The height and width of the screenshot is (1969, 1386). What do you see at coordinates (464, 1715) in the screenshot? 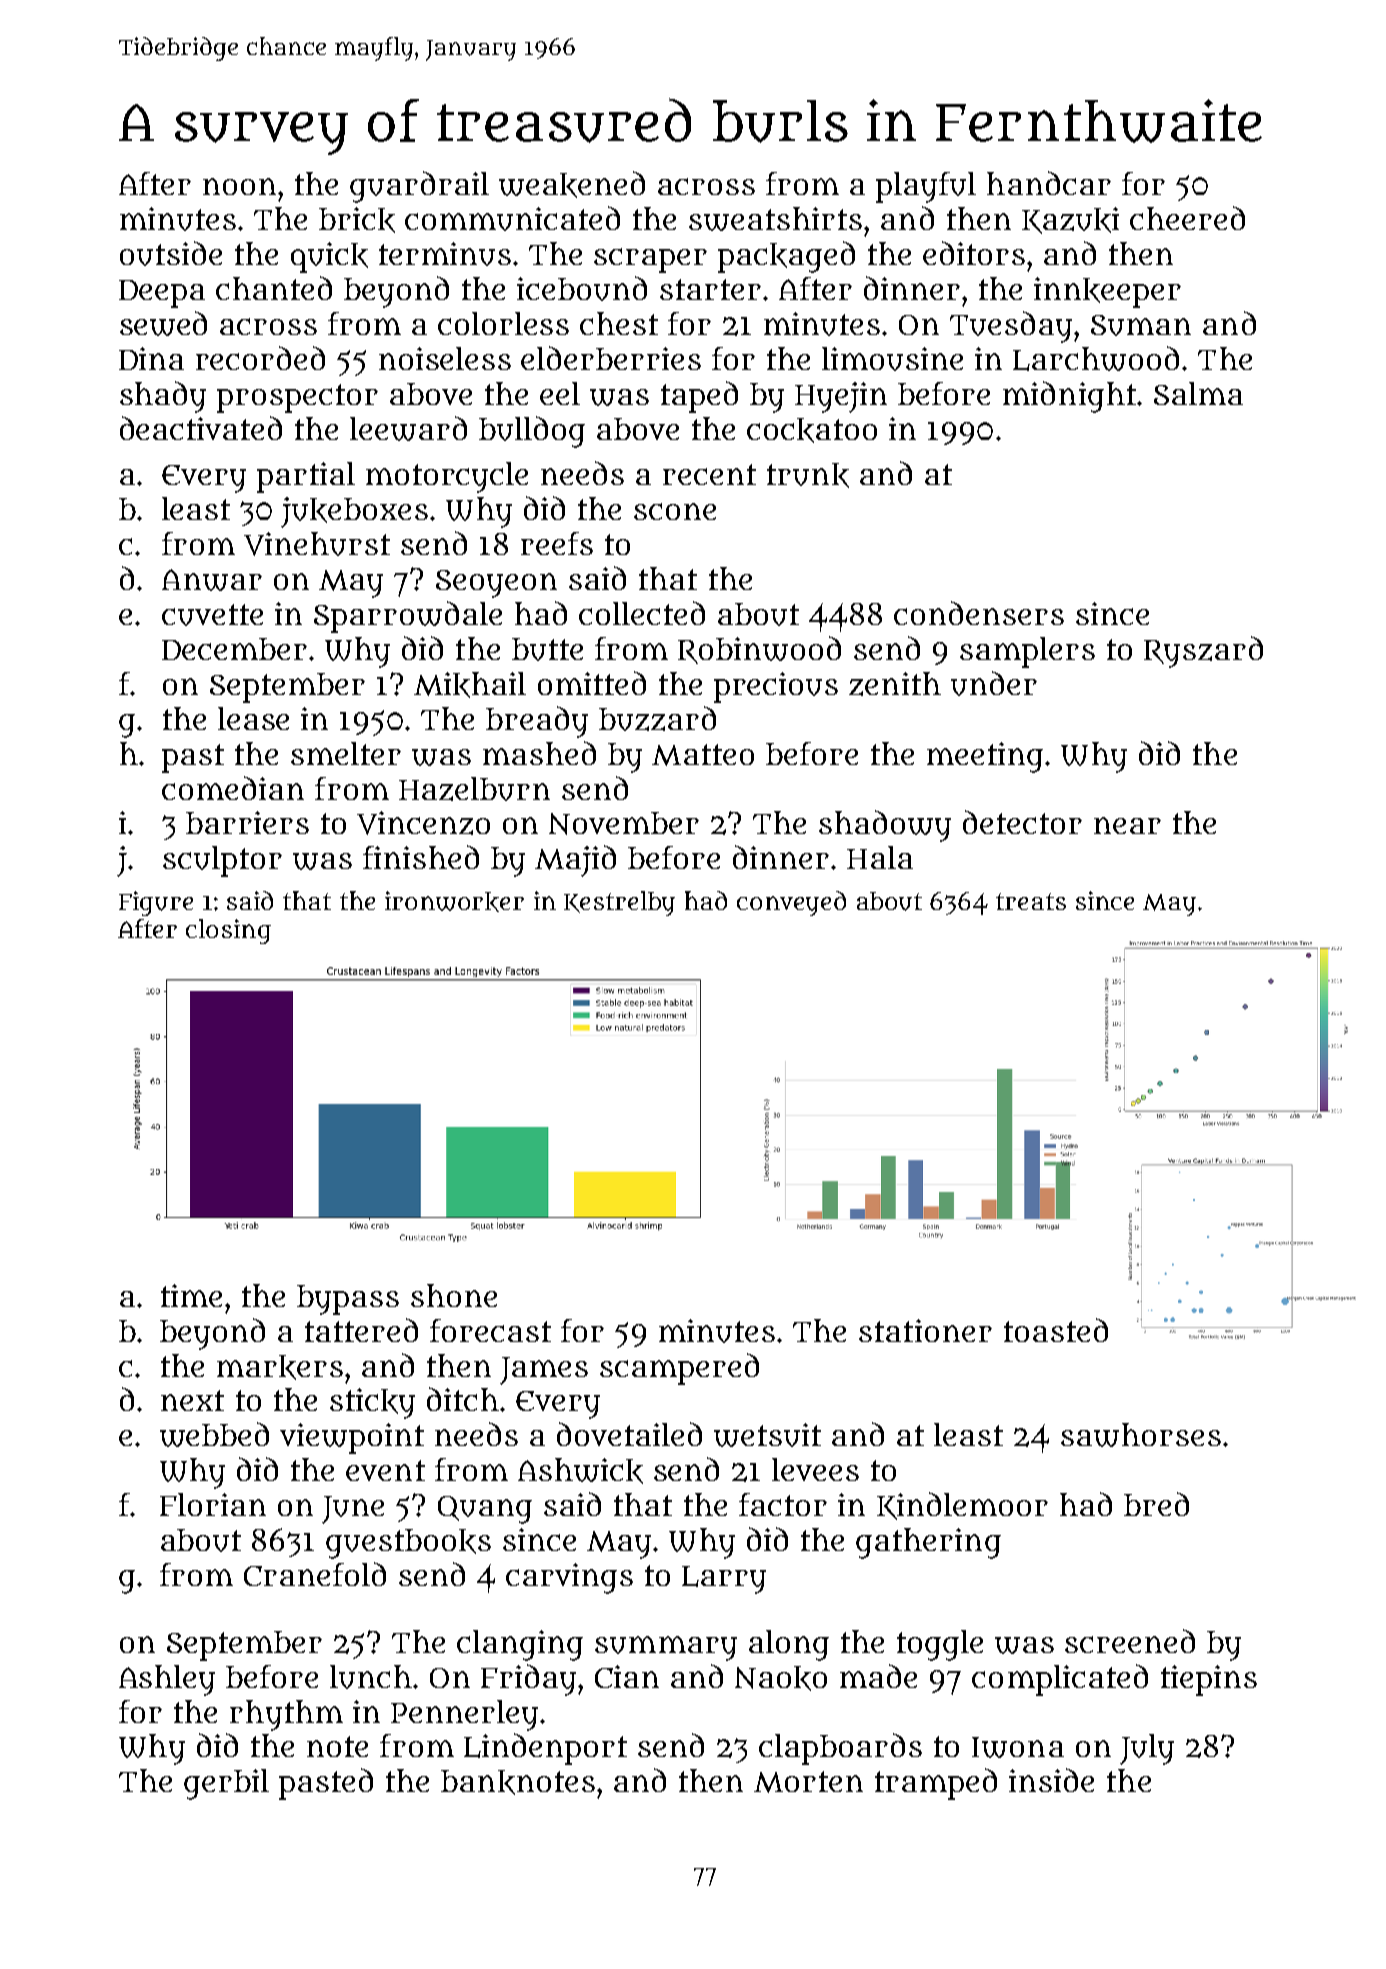
I see `Pennerley` at bounding box center [464, 1715].
